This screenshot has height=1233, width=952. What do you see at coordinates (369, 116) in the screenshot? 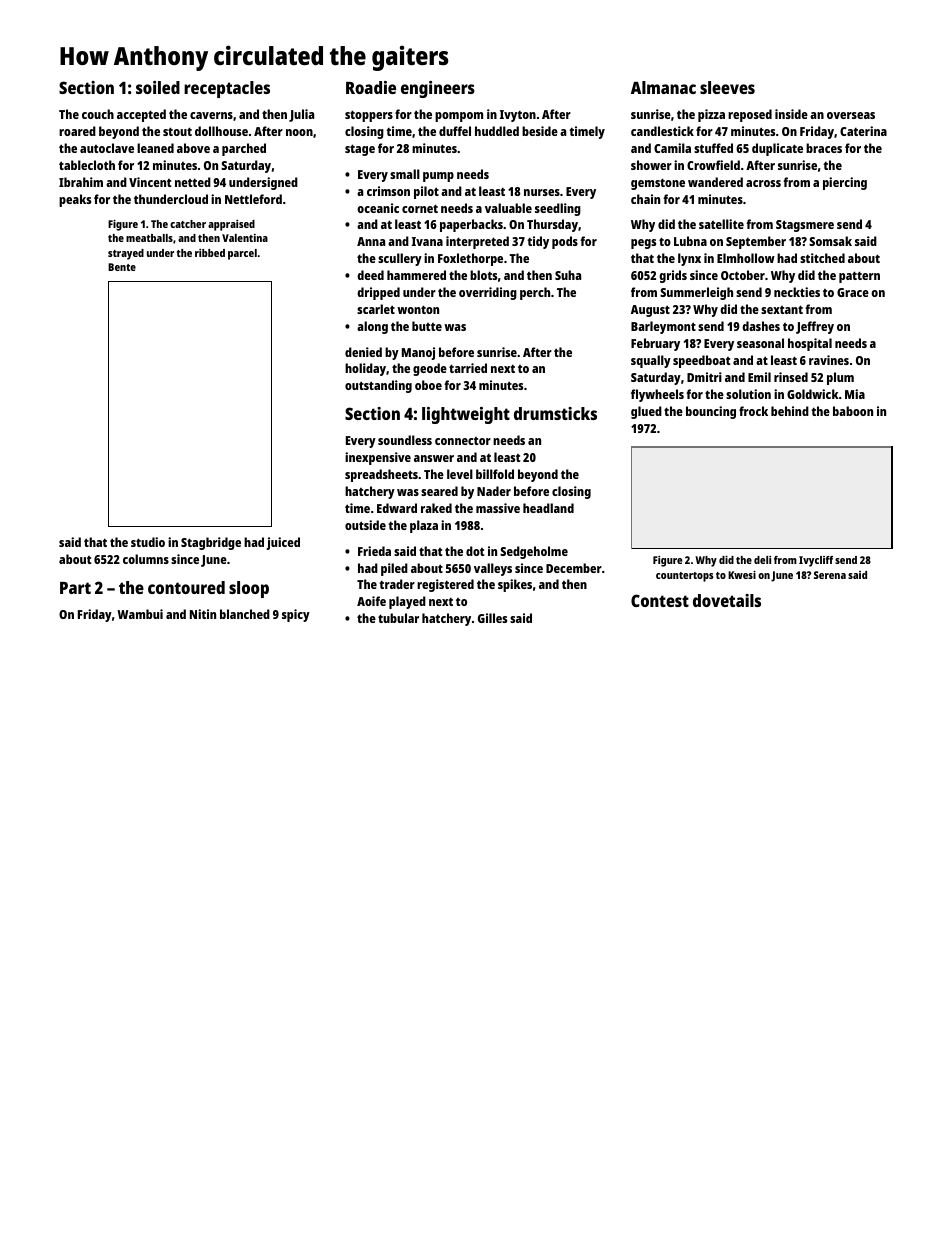
I see `stoppers` at bounding box center [369, 116].
